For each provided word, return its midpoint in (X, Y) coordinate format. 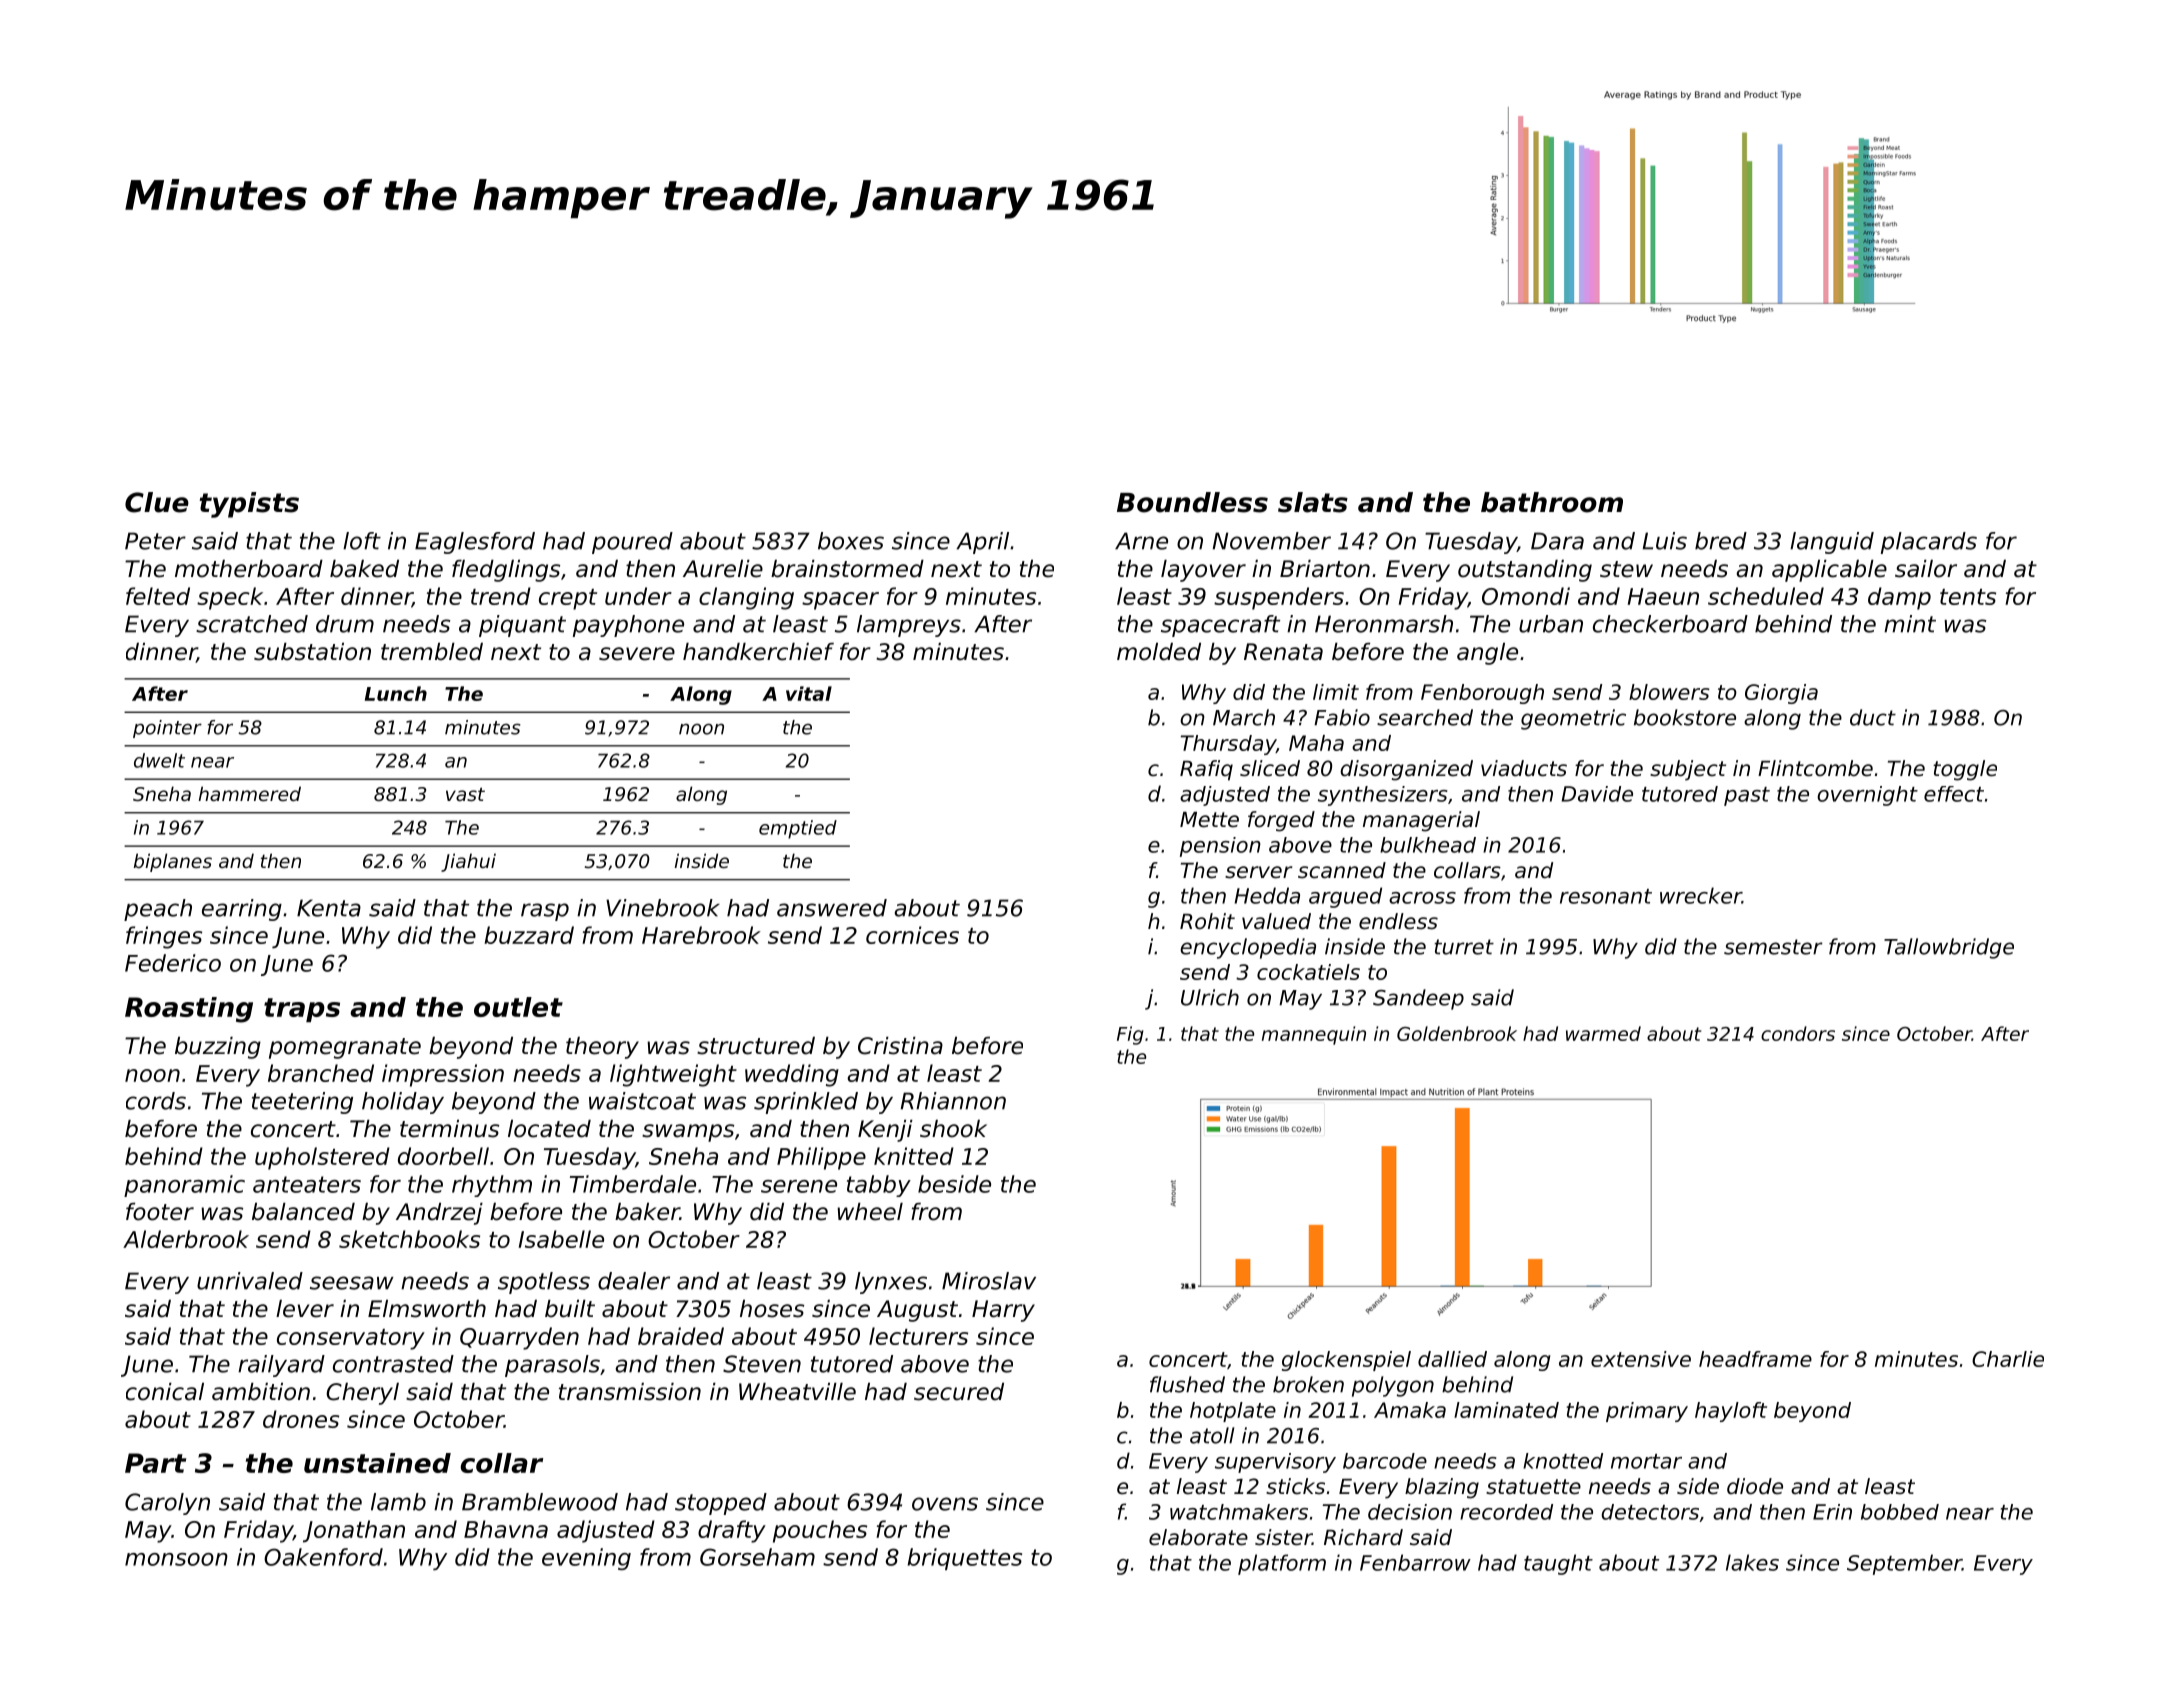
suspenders (1279, 598)
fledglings (506, 571)
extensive (1641, 1359)
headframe (1755, 1359)
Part (155, 1463)
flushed (1187, 1384)
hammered (250, 793)
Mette (1209, 820)
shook (953, 1129)
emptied (798, 829)
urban (1551, 624)
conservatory (351, 1339)
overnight (1867, 796)
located (549, 1129)
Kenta (329, 908)
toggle (1965, 770)
